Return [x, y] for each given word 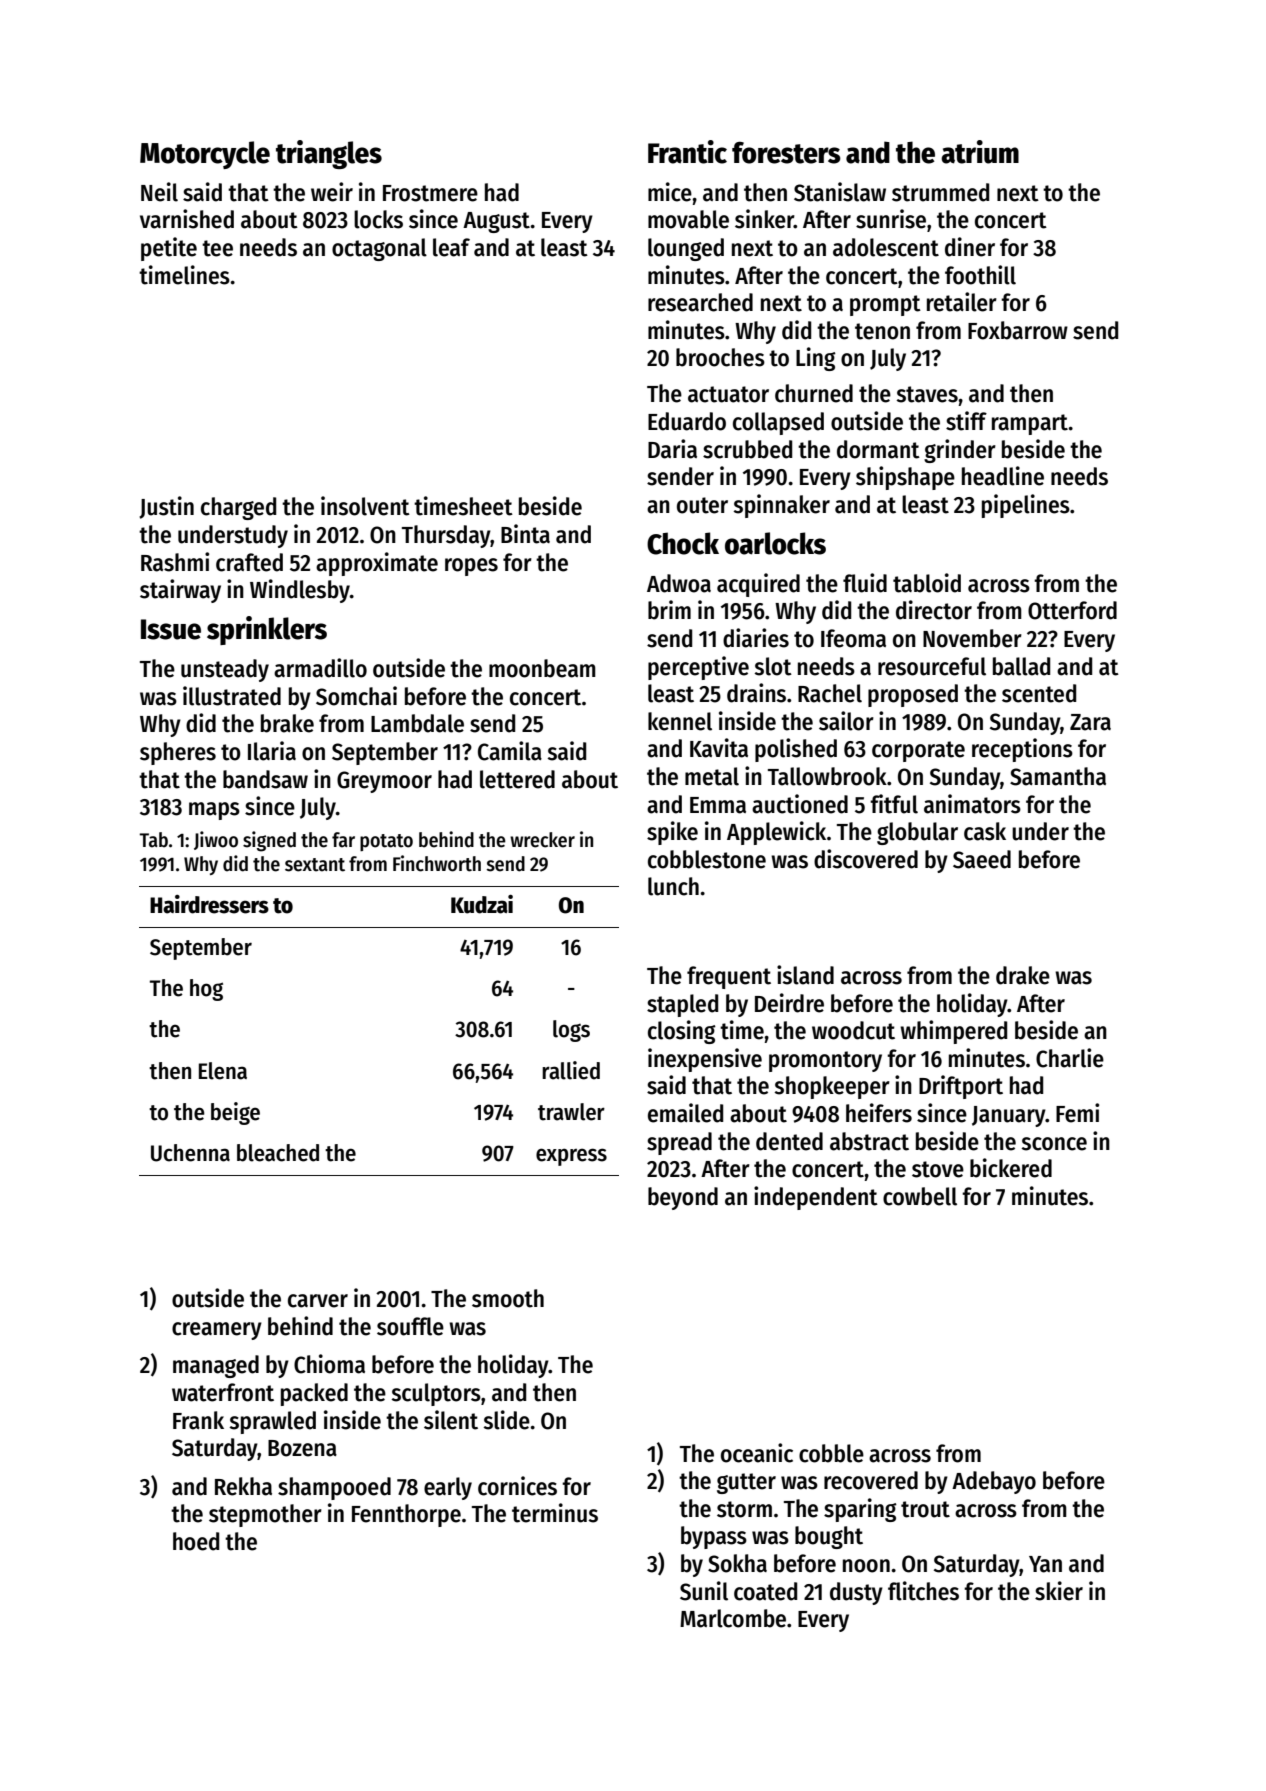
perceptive [698, 668]
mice [670, 192]
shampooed [334, 1488]
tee [217, 248]
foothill [980, 275]
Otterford [1072, 610]
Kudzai [482, 904]
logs [571, 1031]
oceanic [757, 1453]
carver [318, 1301]
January [1009, 1116]
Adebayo [994, 1482]
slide [506, 1420]
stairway [180, 591]
